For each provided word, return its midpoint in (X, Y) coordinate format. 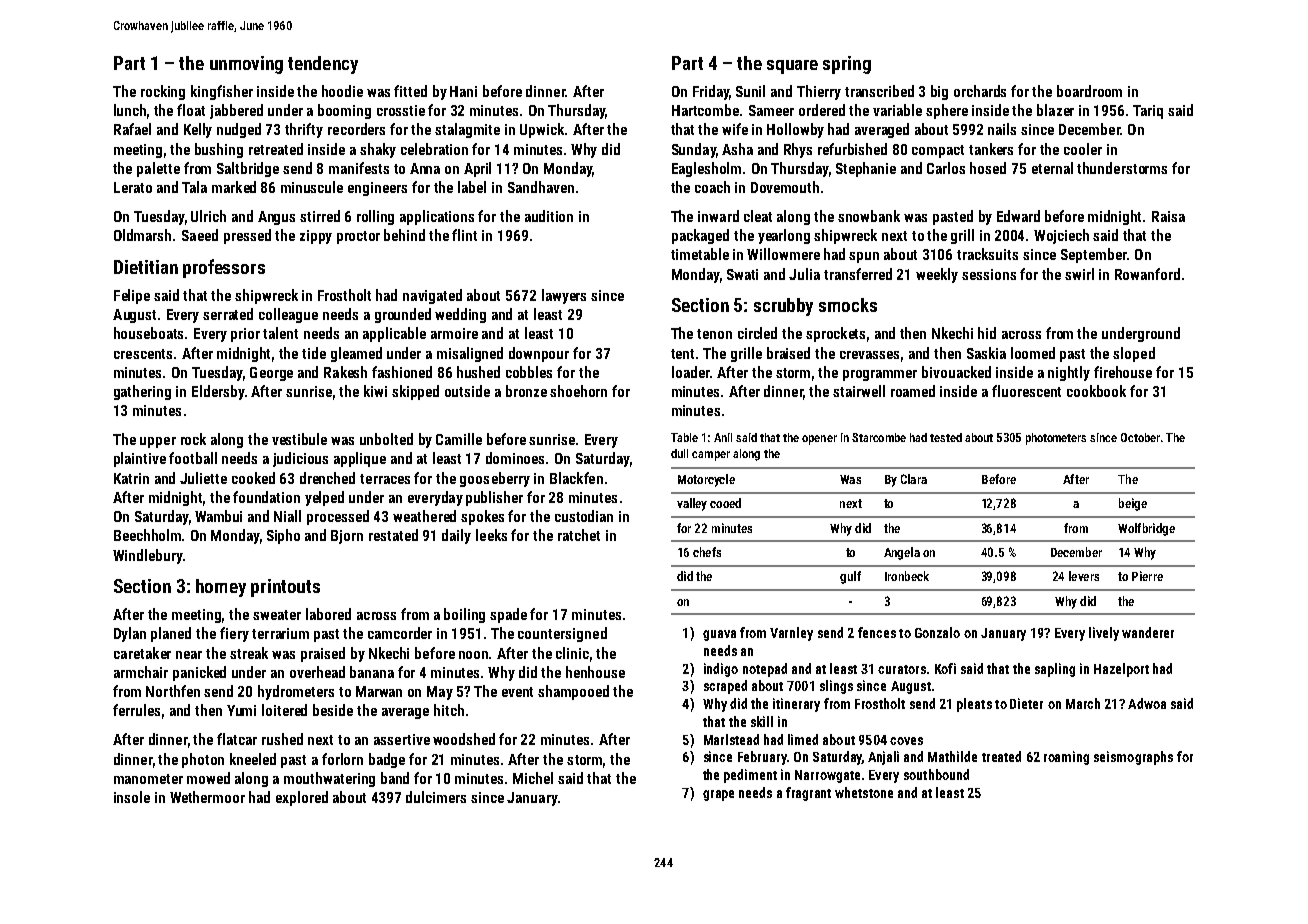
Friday (711, 92)
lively (1104, 634)
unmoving (246, 65)
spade (508, 615)
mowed (208, 778)
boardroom (1089, 91)
